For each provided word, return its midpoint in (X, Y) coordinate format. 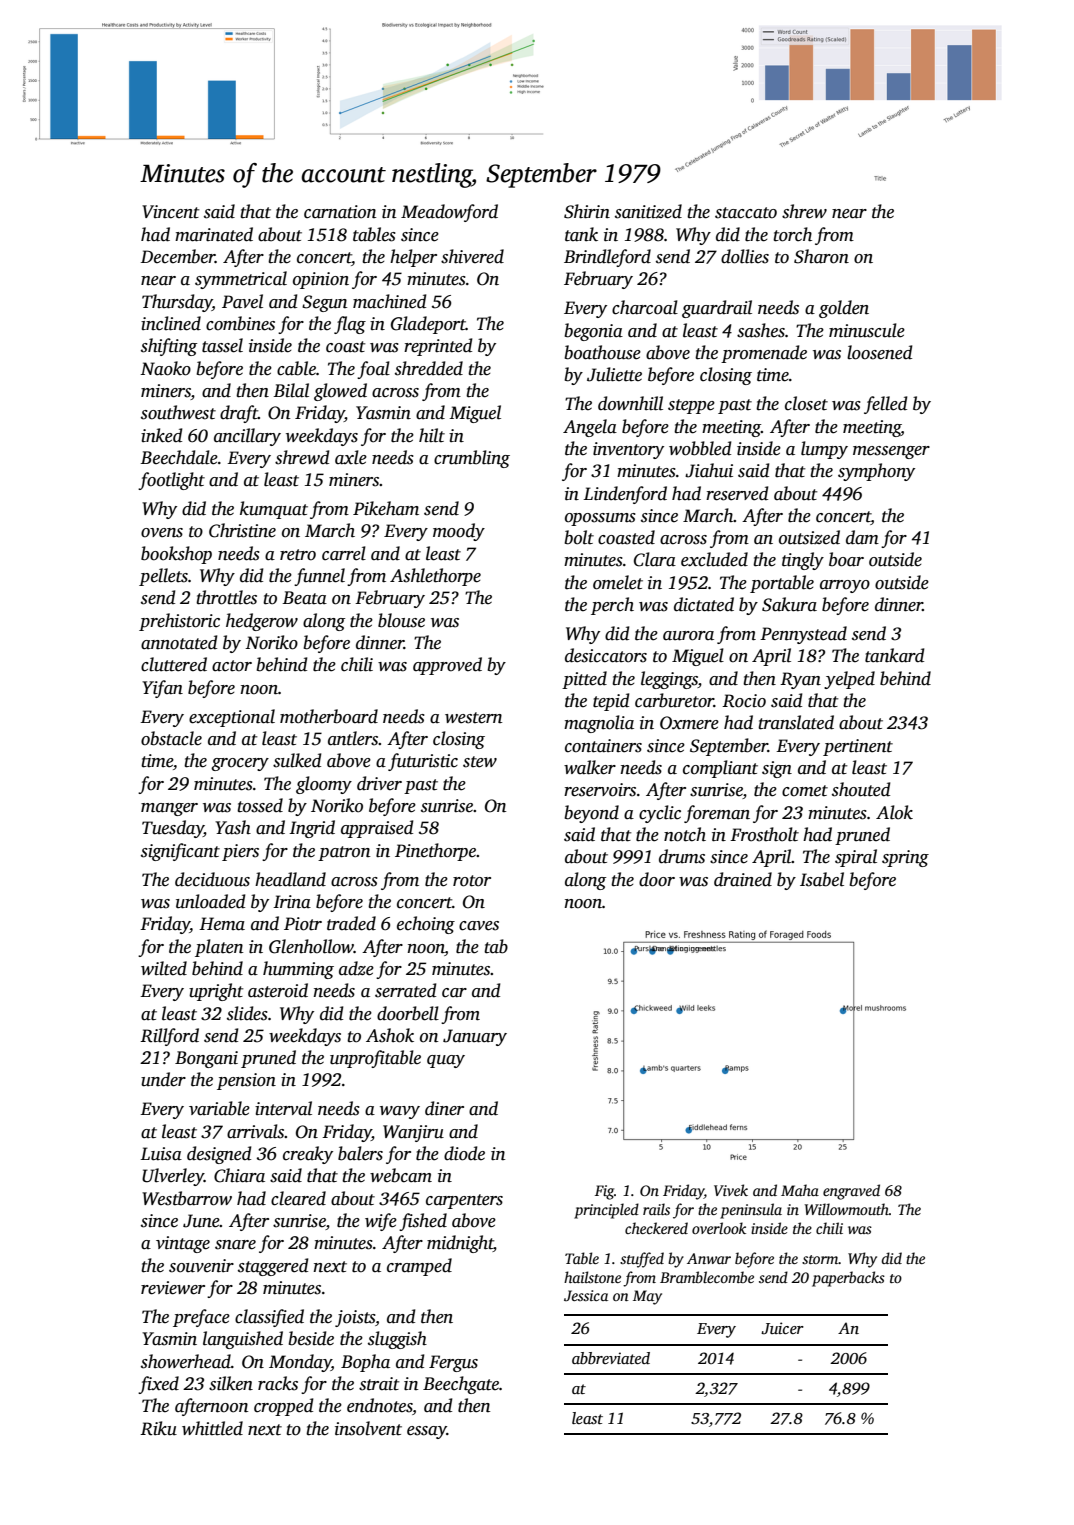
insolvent (368, 1428)
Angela (590, 428)
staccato (746, 213)
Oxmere (689, 723)
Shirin (587, 211)
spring (905, 858)
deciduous (212, 879)
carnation (340, 212)
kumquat (274, 510)
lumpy (824, 450)
